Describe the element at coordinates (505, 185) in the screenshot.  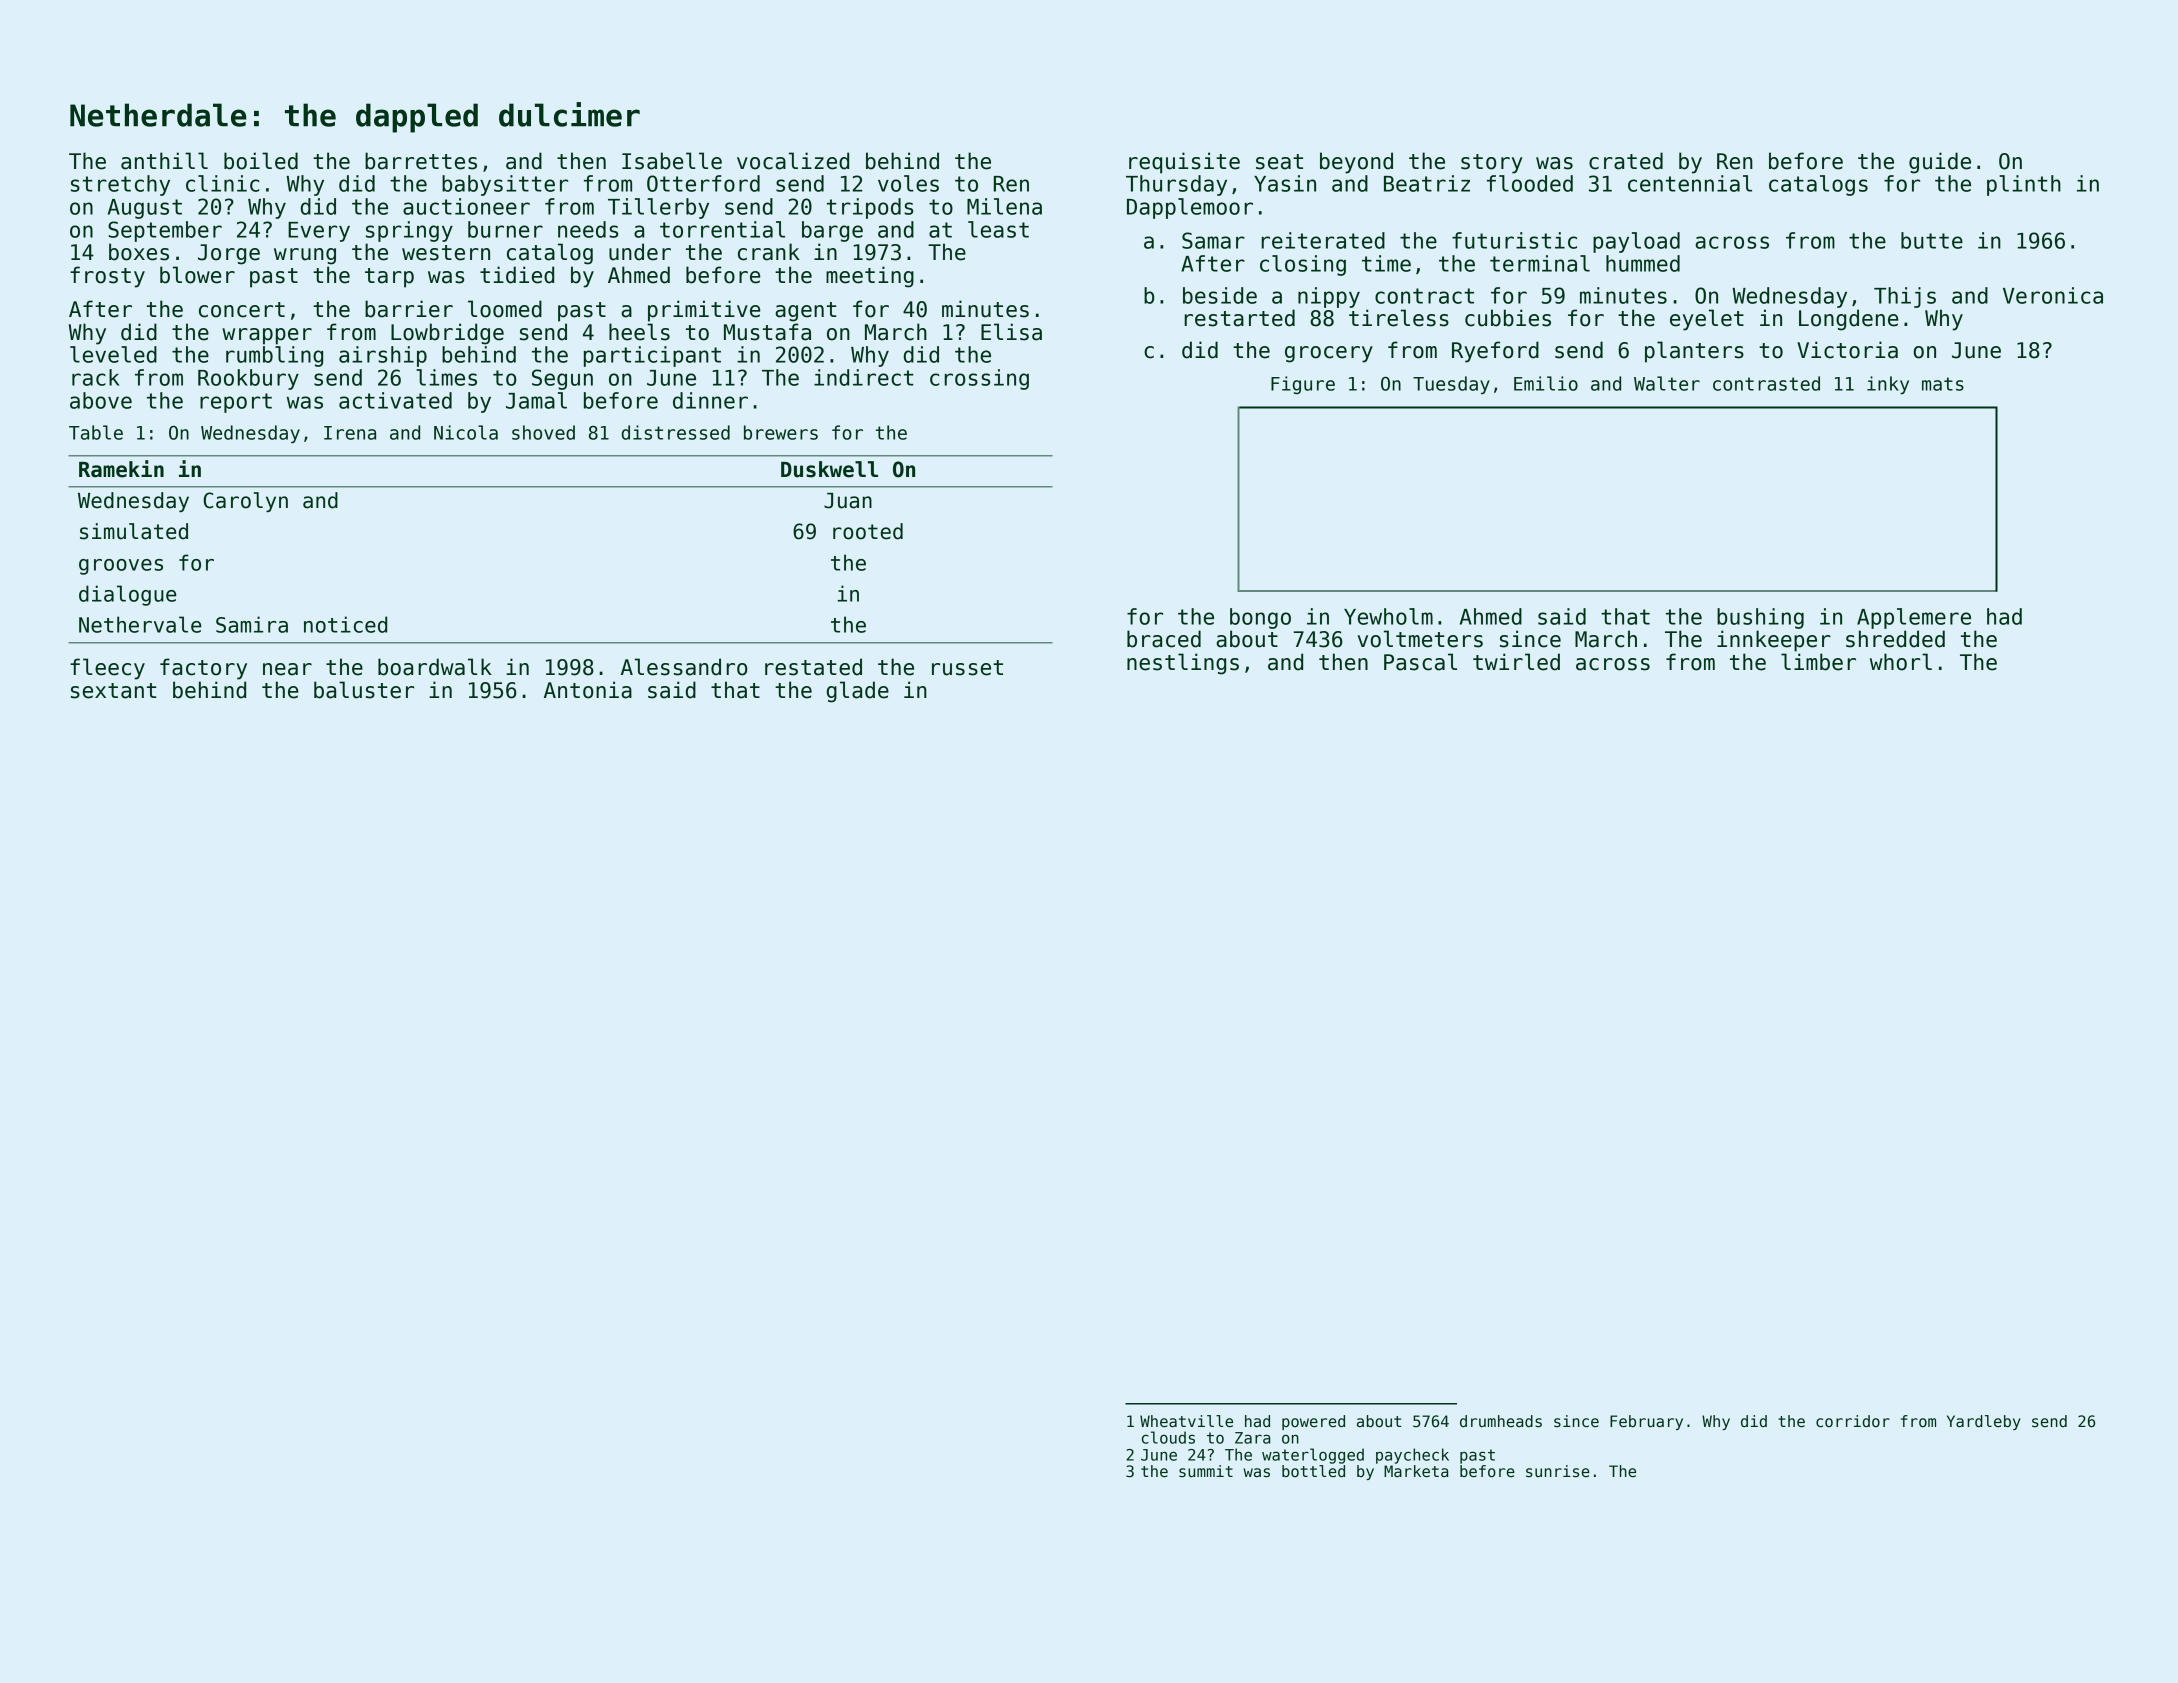
I see `babysitter` at that location.
